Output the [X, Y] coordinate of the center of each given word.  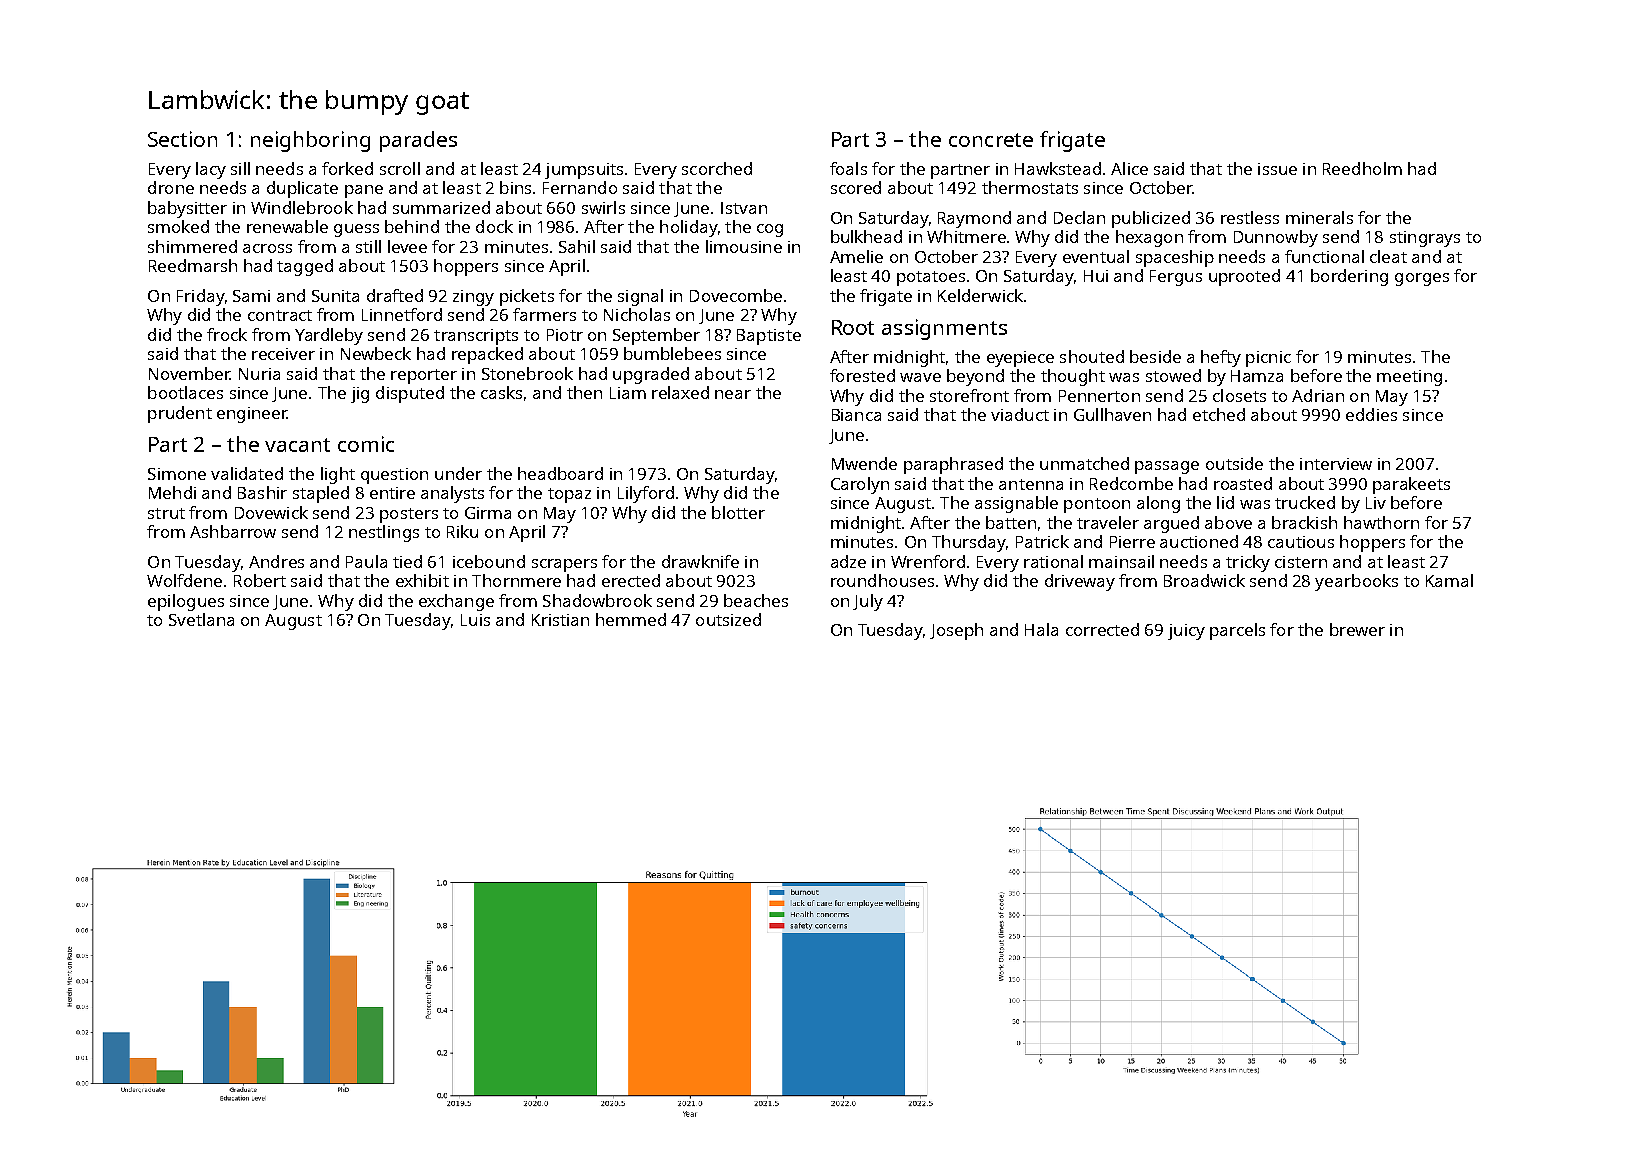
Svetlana [201, 619]
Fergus [1176, 278]
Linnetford [402, 314]
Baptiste [769, 337]
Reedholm [1362, 168]
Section [182, 139]
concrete [991, 140]
